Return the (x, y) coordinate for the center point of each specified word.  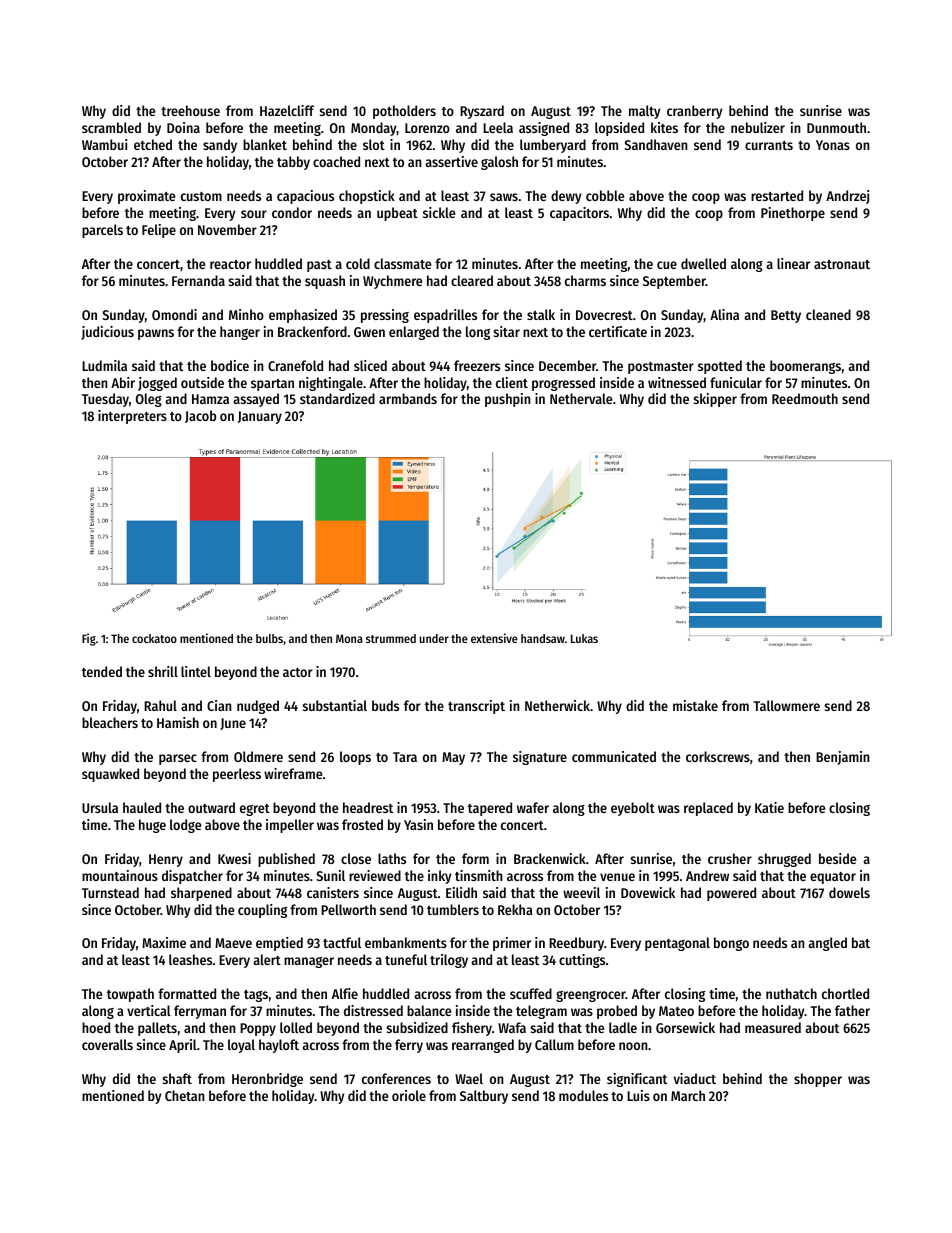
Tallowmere (786, 705)
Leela (498, 127)
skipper (715, 400)
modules (583, 1095)
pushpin (508, 400)
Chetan (185, 1095)
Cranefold (295, 365)
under (434, 638)
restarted (777, 195)
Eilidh (461, 892)
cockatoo (154, 638)
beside (837, 858)
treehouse (190, 110)
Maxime (164, 942)
